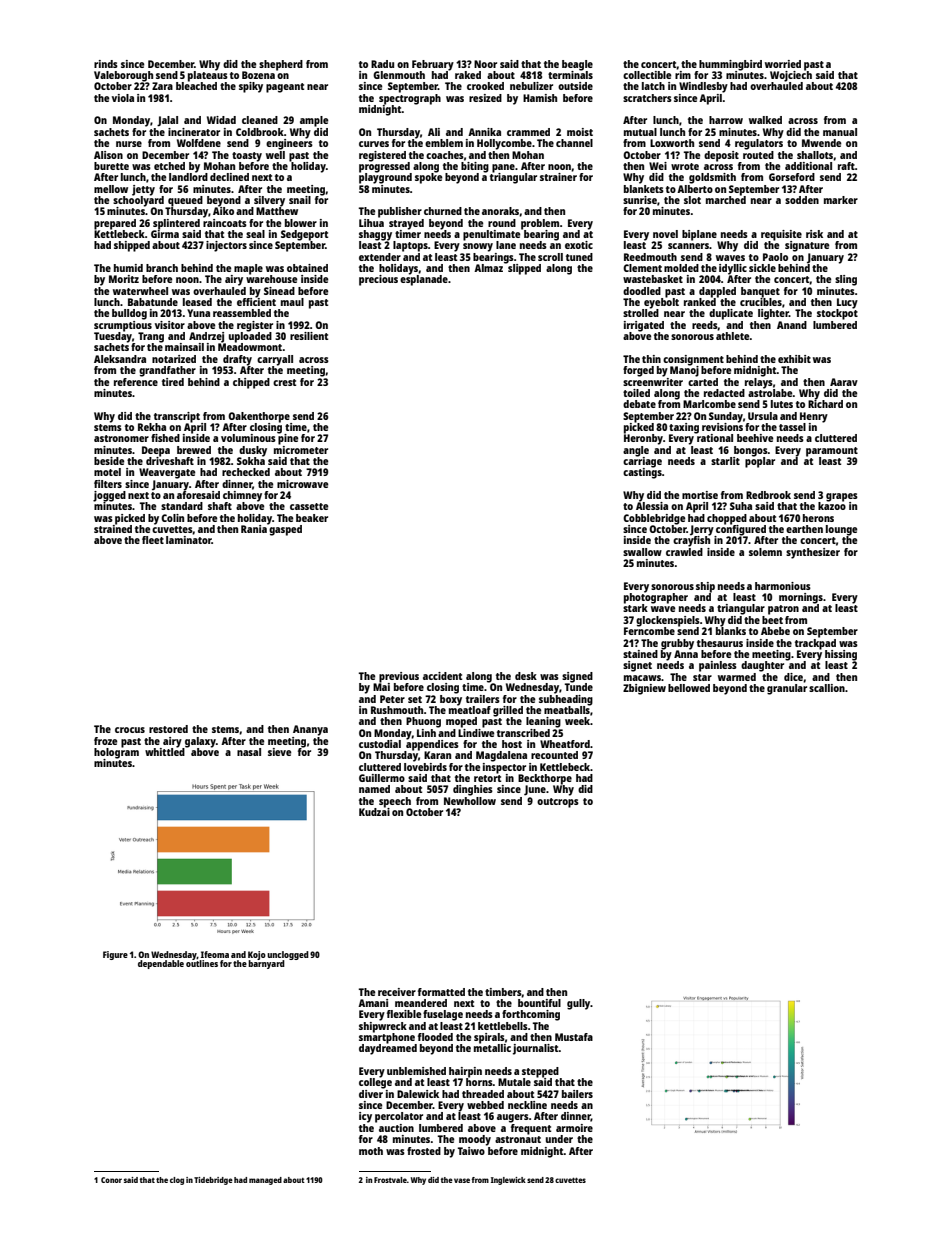  I want to click on painless, so click(718, 666).
